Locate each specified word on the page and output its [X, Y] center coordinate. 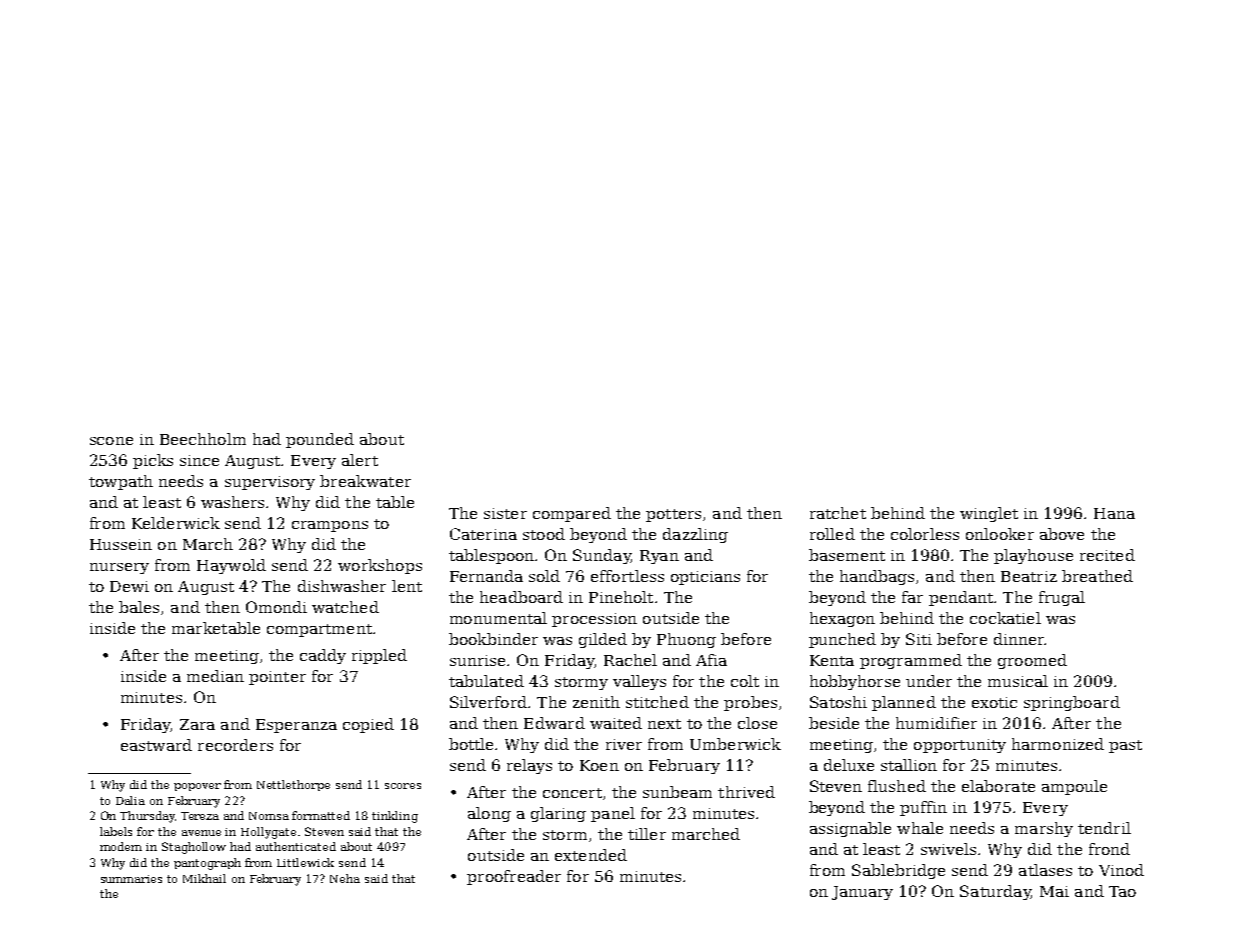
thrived [746, 792]
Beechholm [203, 439]
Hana [1114, 513]
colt [745, 681]
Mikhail [204, 878]
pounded [320, 440]
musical [1018, 681]
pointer [277, 678]
